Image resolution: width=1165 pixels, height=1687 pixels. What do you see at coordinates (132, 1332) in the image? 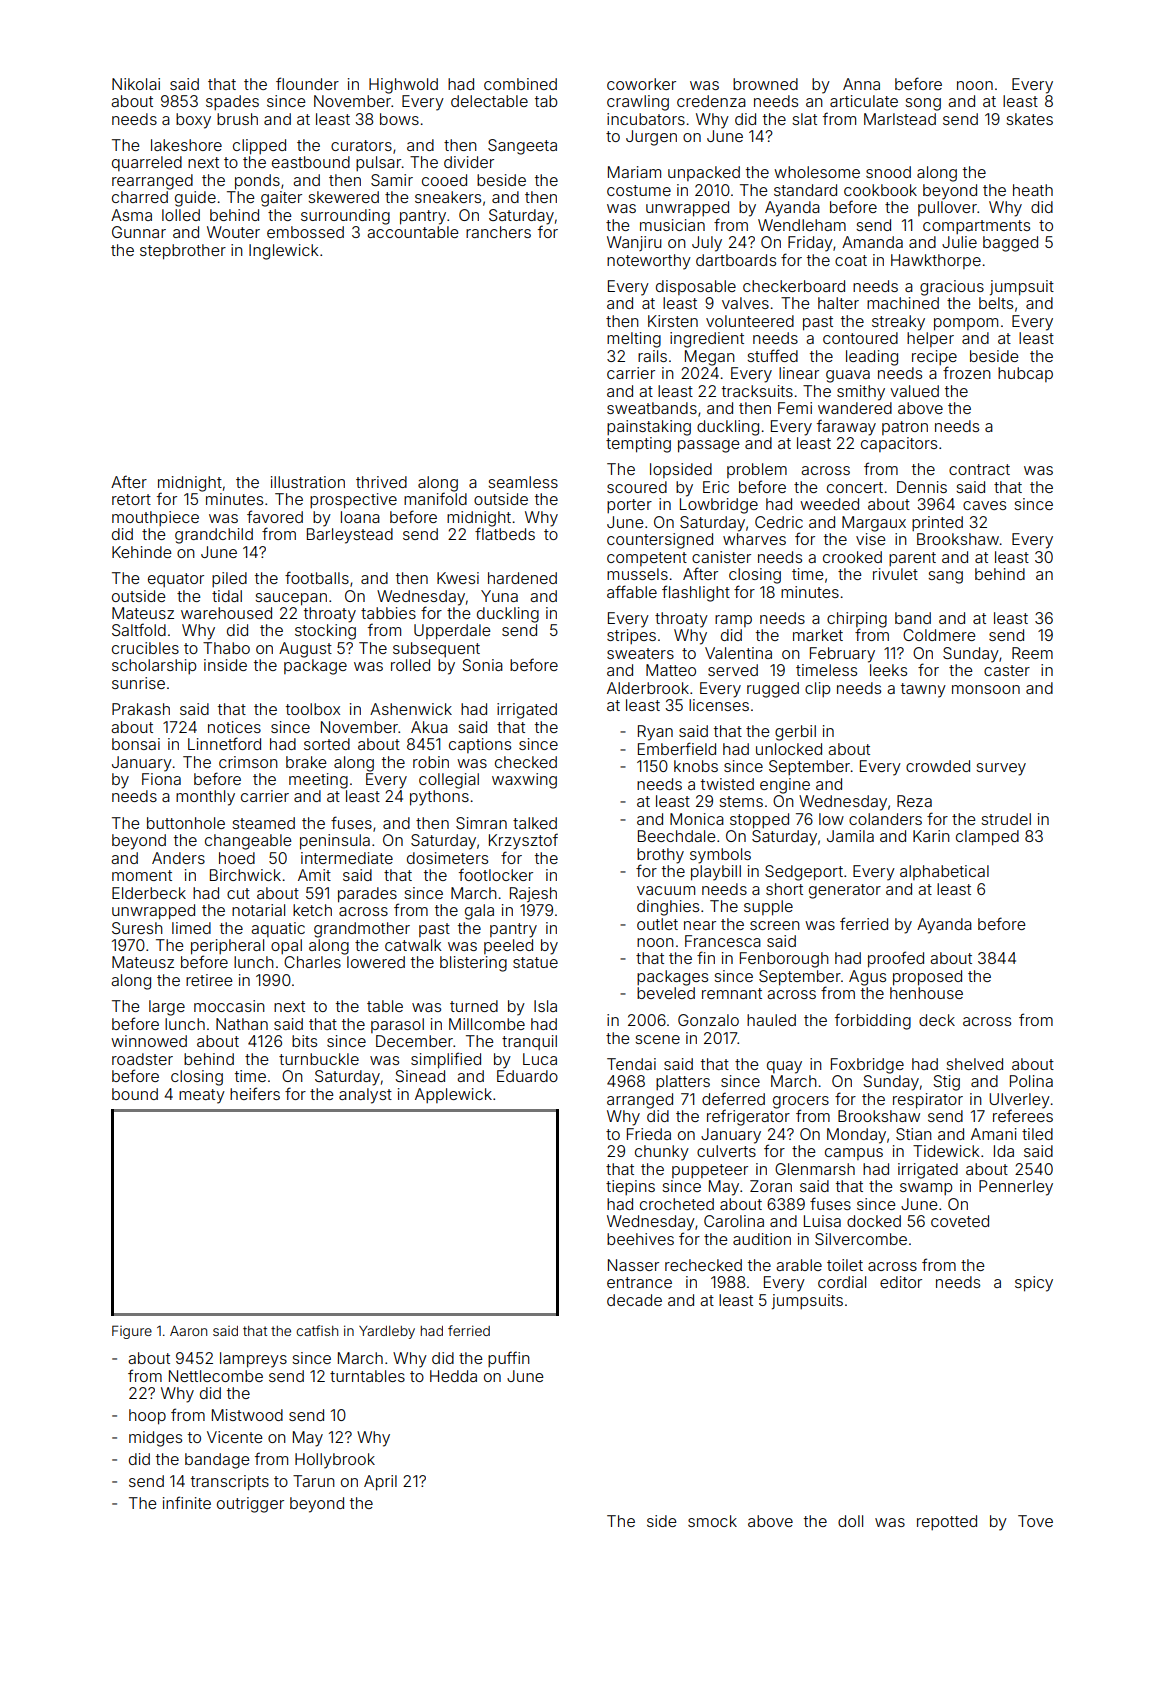
I see `Figure` at bounding box center [132, 1332].
